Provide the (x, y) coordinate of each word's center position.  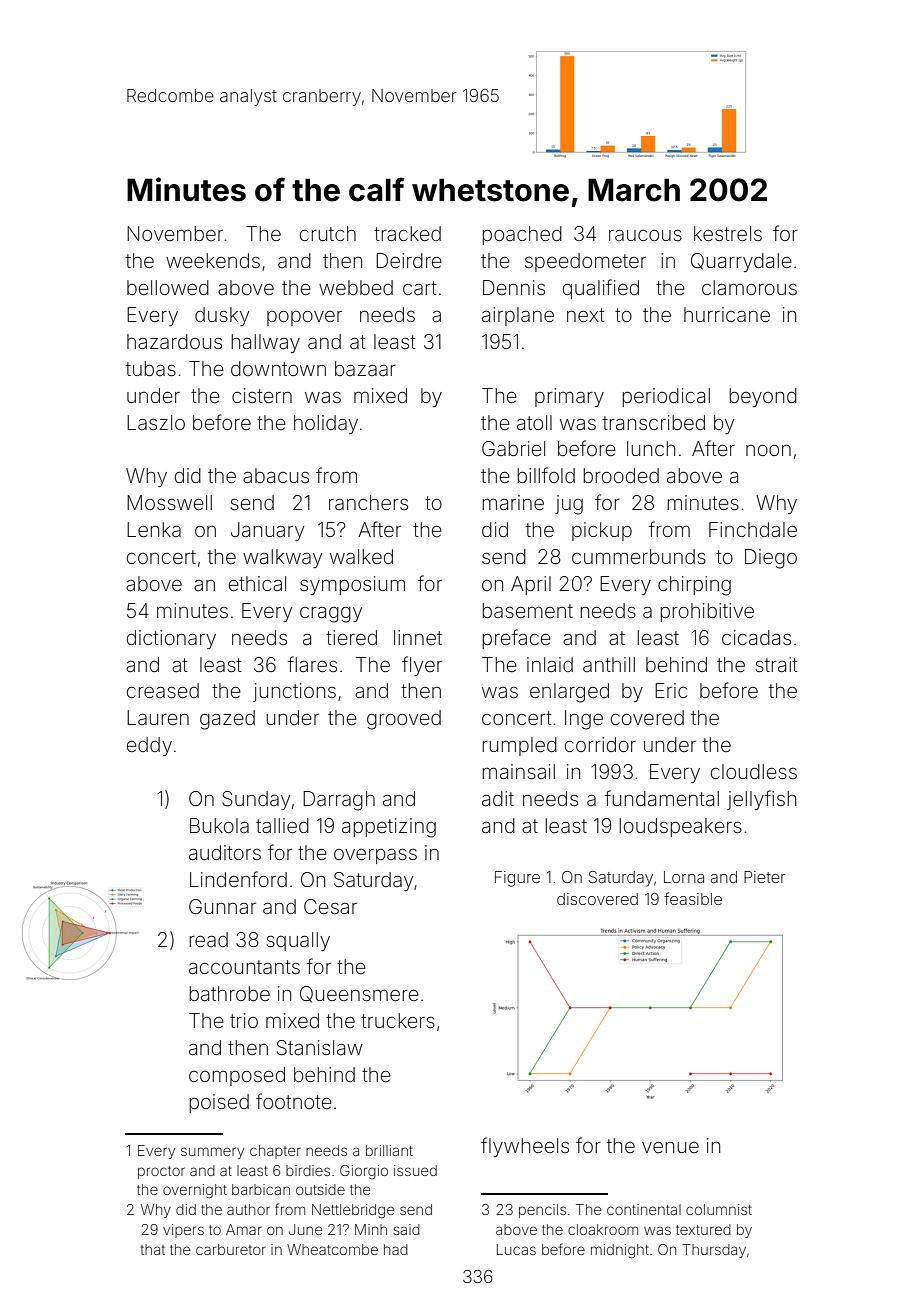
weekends (213, 260)
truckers (398, 1020)
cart (420, 288)
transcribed (654, 422)
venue (670, 1147)
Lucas (516, 1249)
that (153, 1249)
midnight (620, 1251)
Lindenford (238, 879)
